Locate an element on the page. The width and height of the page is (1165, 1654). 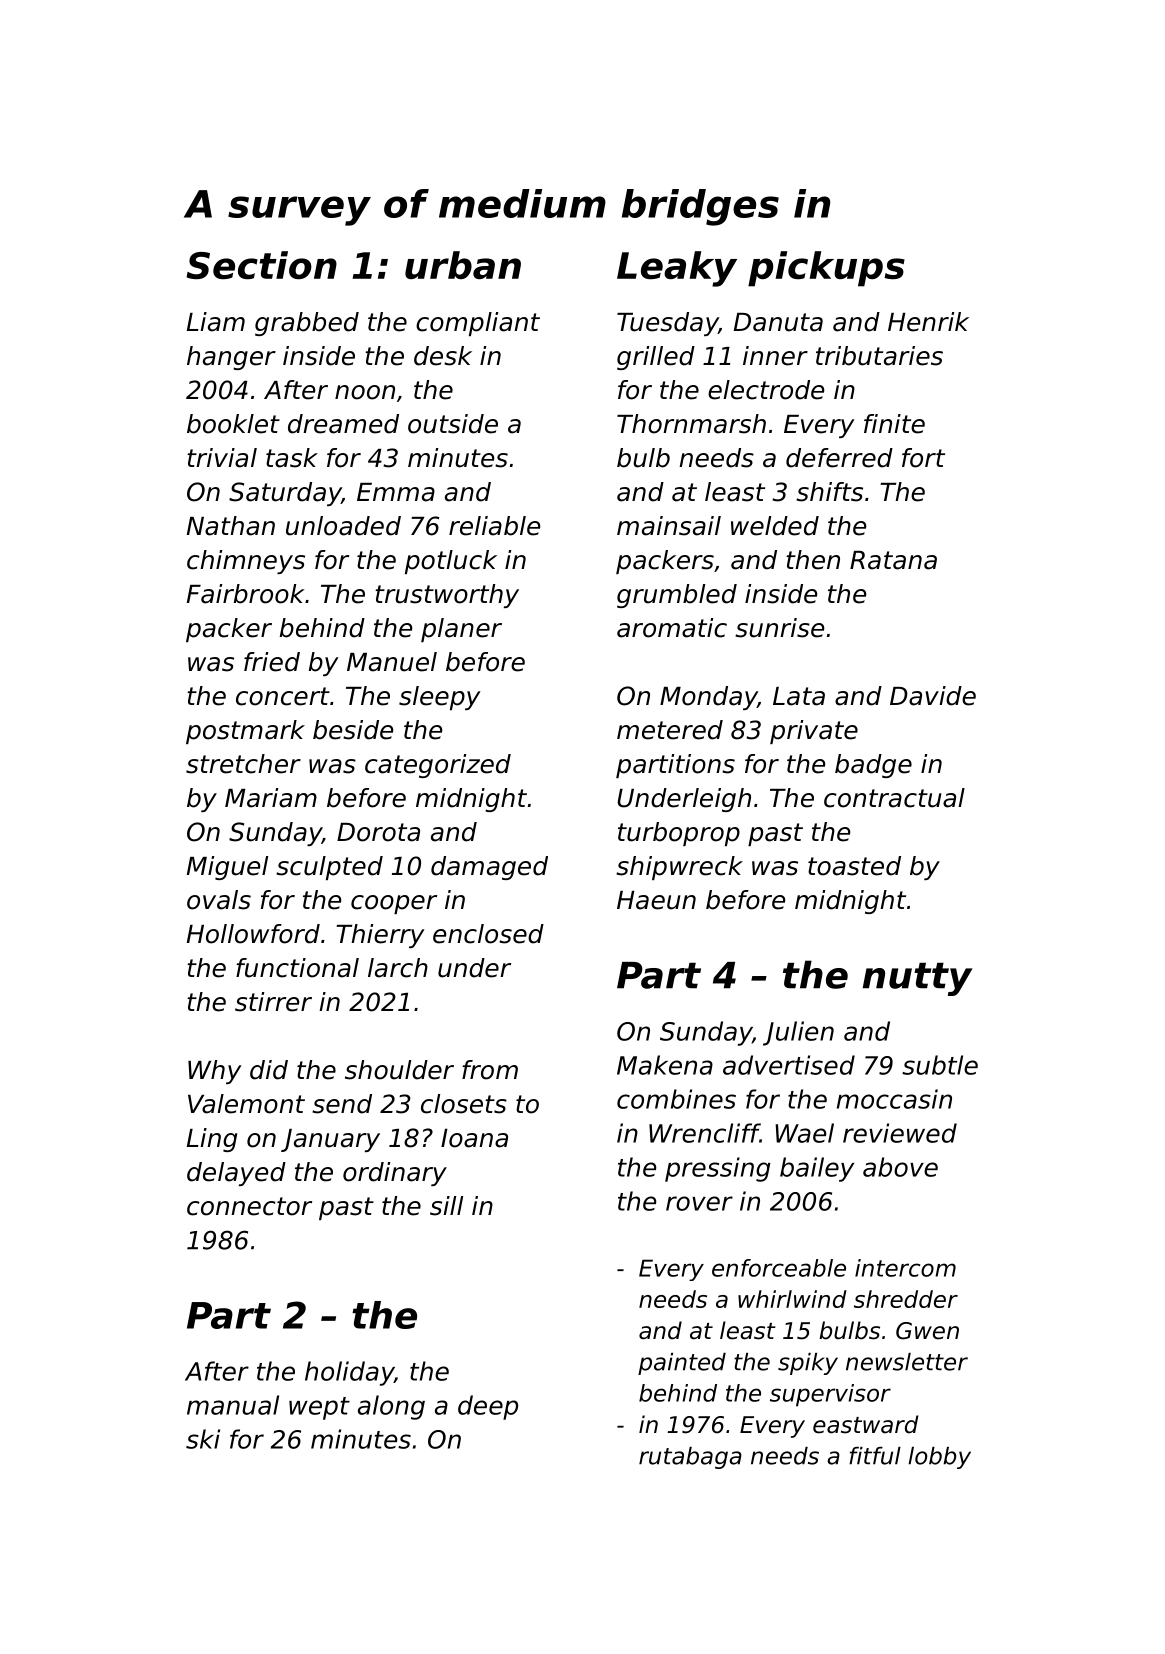
Ratana is located at coordinates (893, 560).
